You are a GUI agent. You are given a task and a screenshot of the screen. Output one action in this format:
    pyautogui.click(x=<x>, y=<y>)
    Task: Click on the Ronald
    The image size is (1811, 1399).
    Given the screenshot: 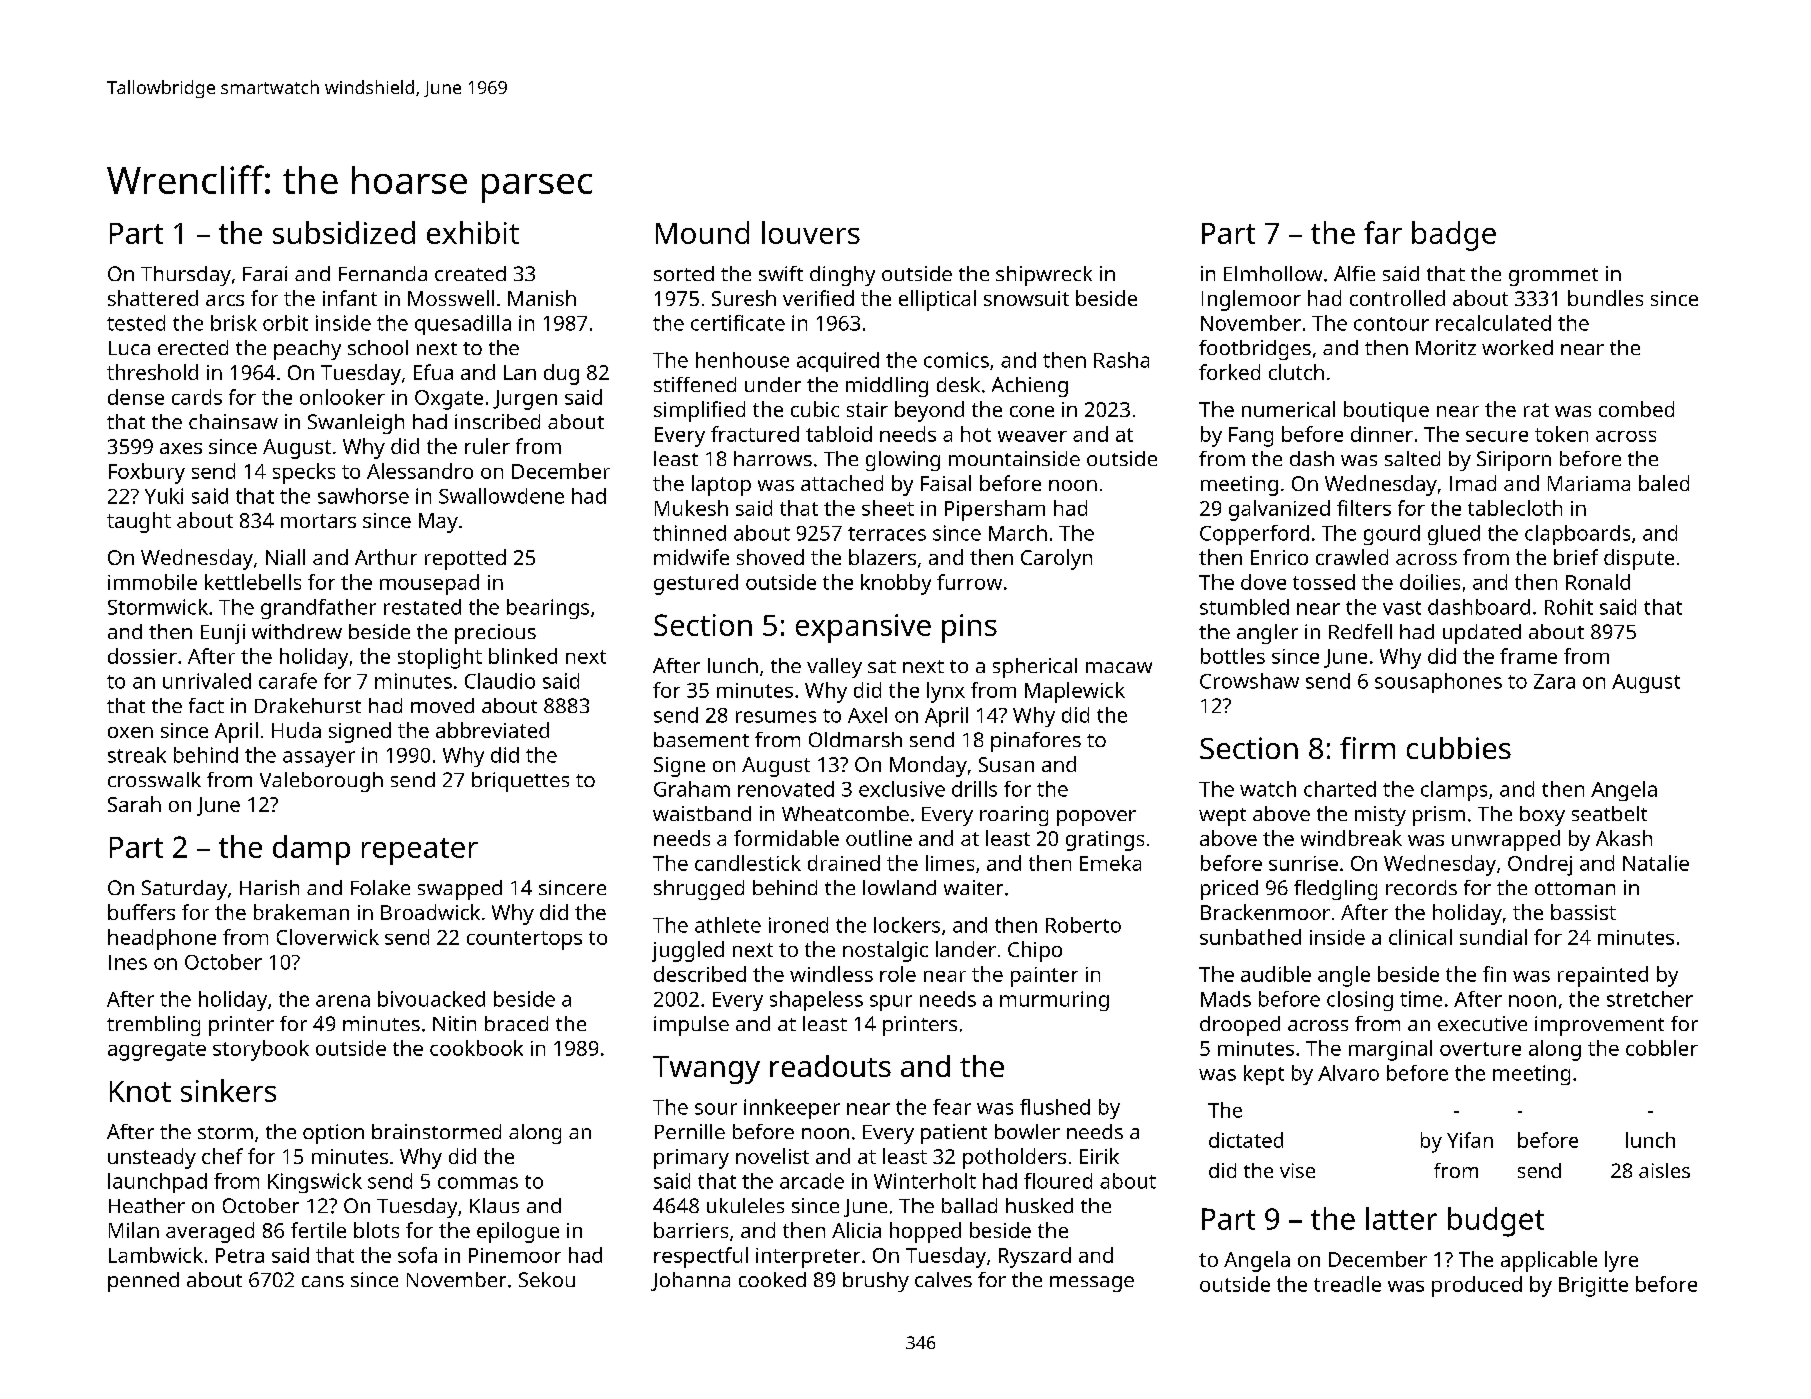 What is the action you would take?
    pyautogui.click(x=1598, y=582)
